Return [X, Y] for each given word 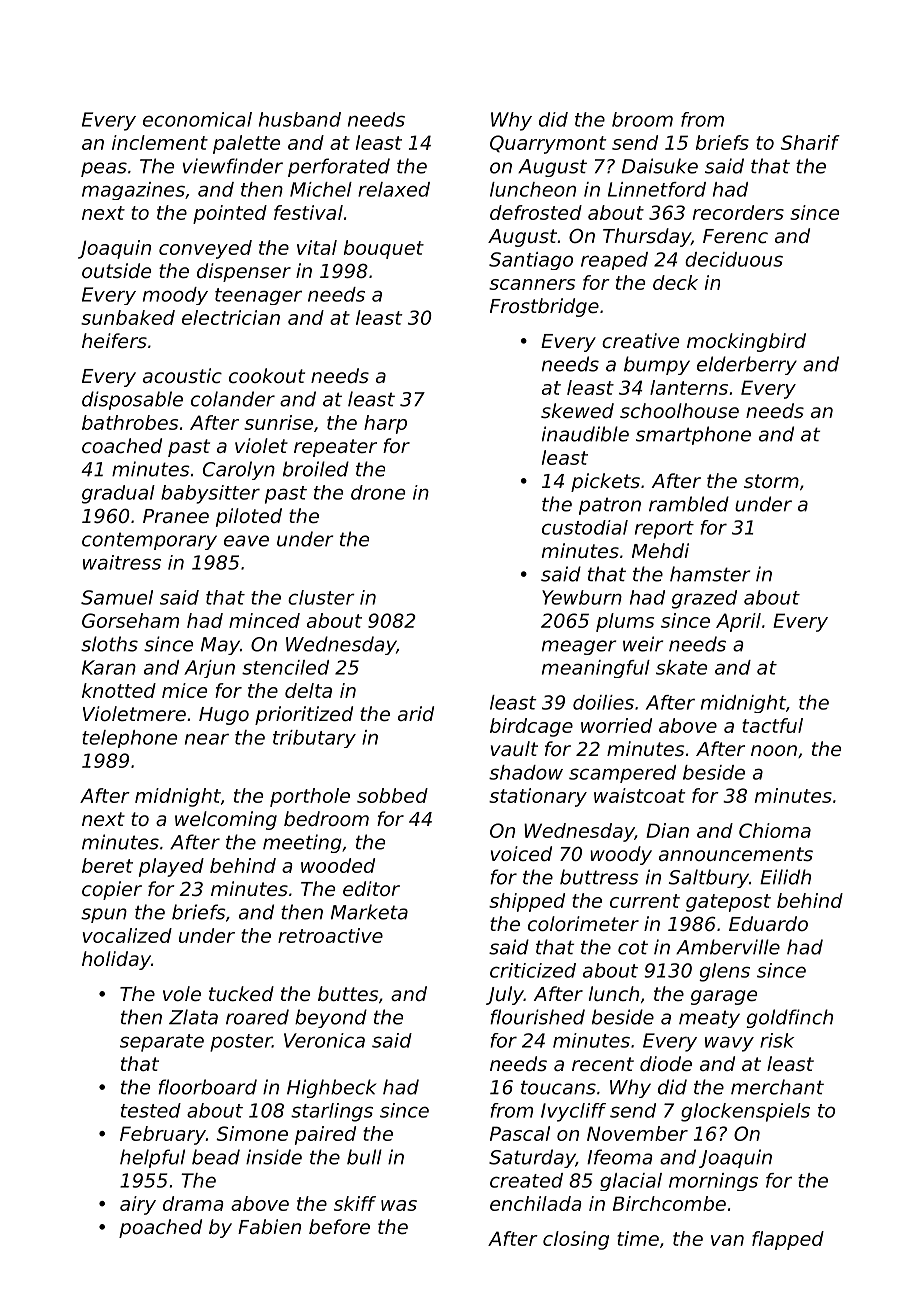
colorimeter [583, 923]
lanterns [689, 387]
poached [160, 1228]
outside [116, 270]
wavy [729, 1044]
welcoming [226, 820]
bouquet [384, 249]
